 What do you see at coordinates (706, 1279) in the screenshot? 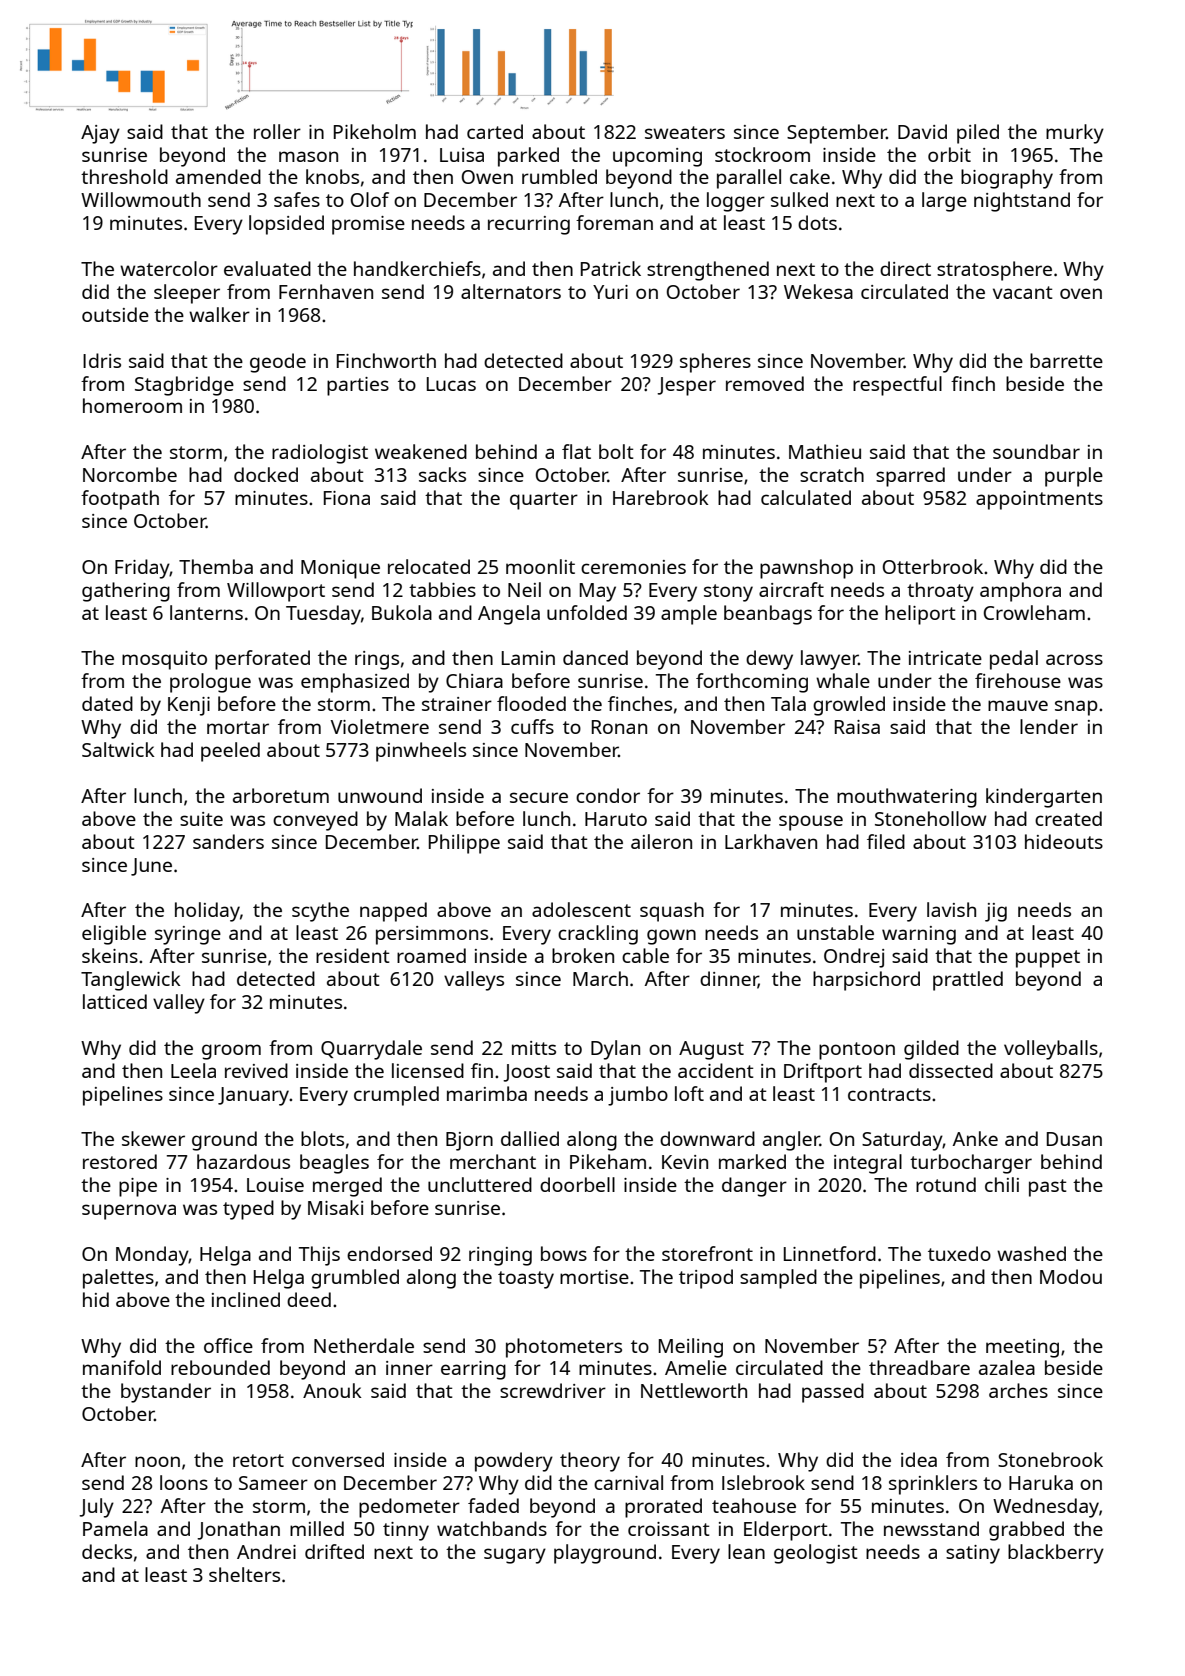
I see `tripod` at bounding box center [706, 1279].
